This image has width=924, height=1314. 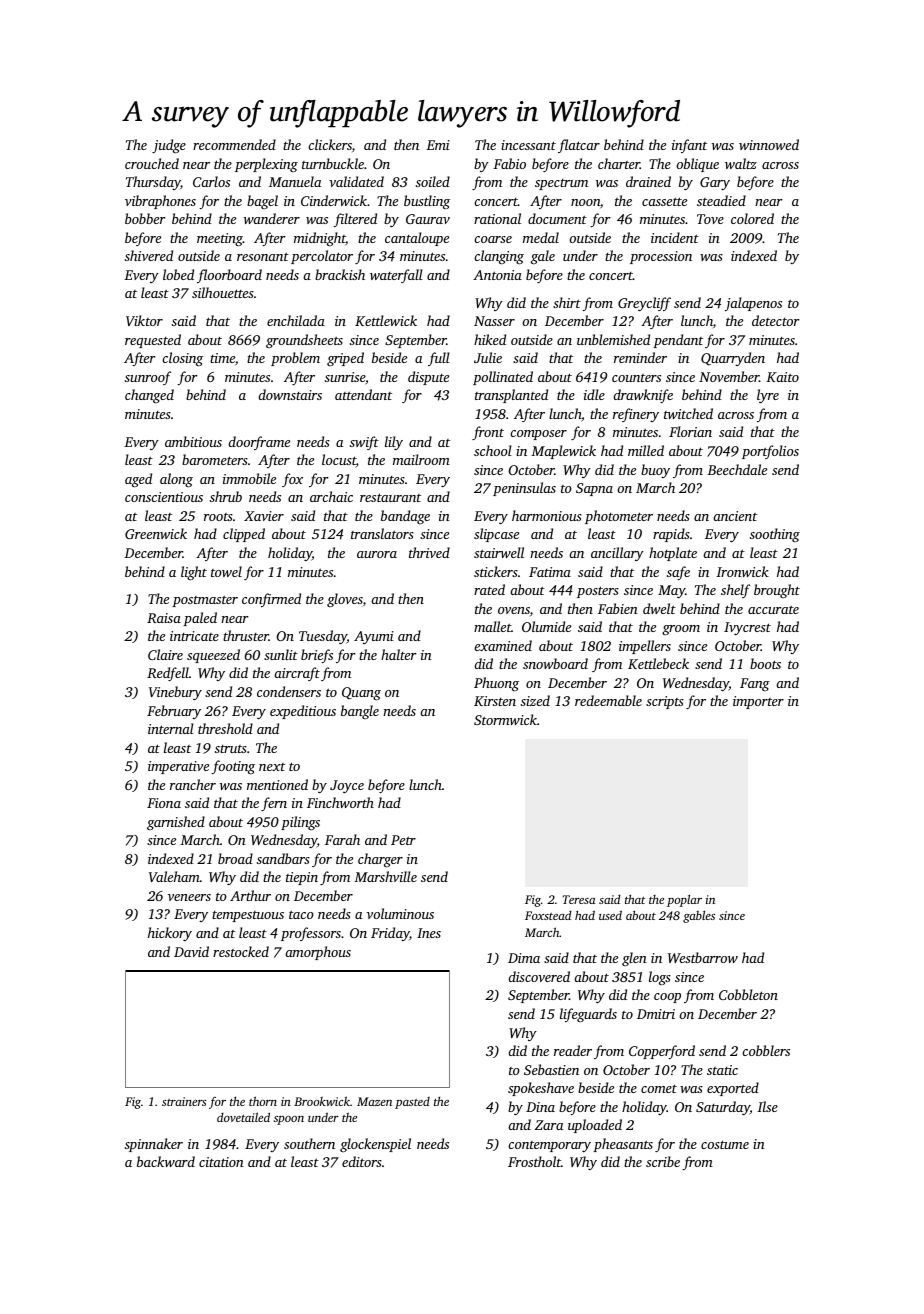 What do you see at coordinates (153, 183) in the image?
I see `Thursday` at bounding box center [153, 183].
